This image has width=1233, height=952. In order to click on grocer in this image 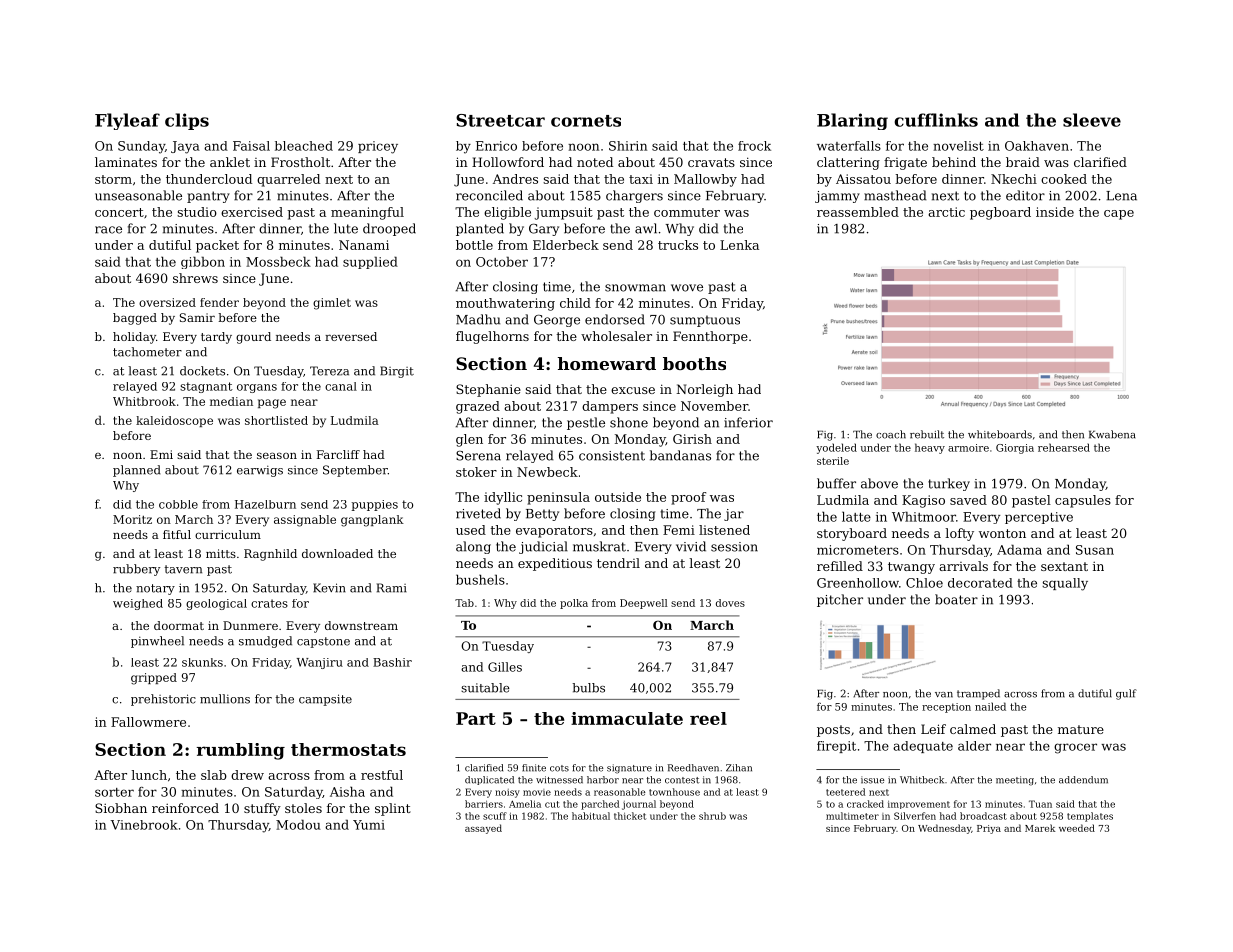, I will do `click(1075, 748)`.
